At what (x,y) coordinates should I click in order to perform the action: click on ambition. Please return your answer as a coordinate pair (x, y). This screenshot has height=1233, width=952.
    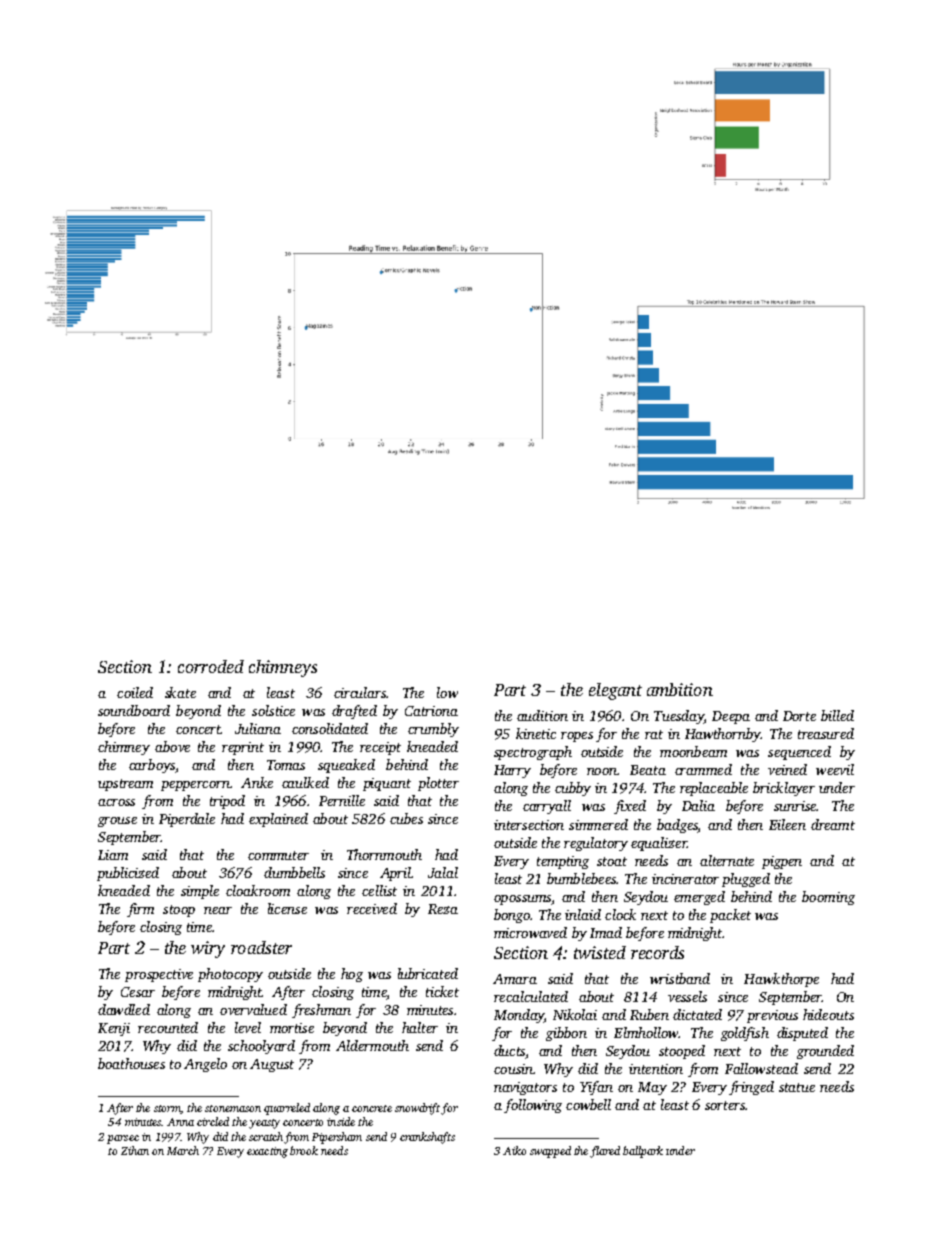
    Looking at the image, I should click on (680, 689).
